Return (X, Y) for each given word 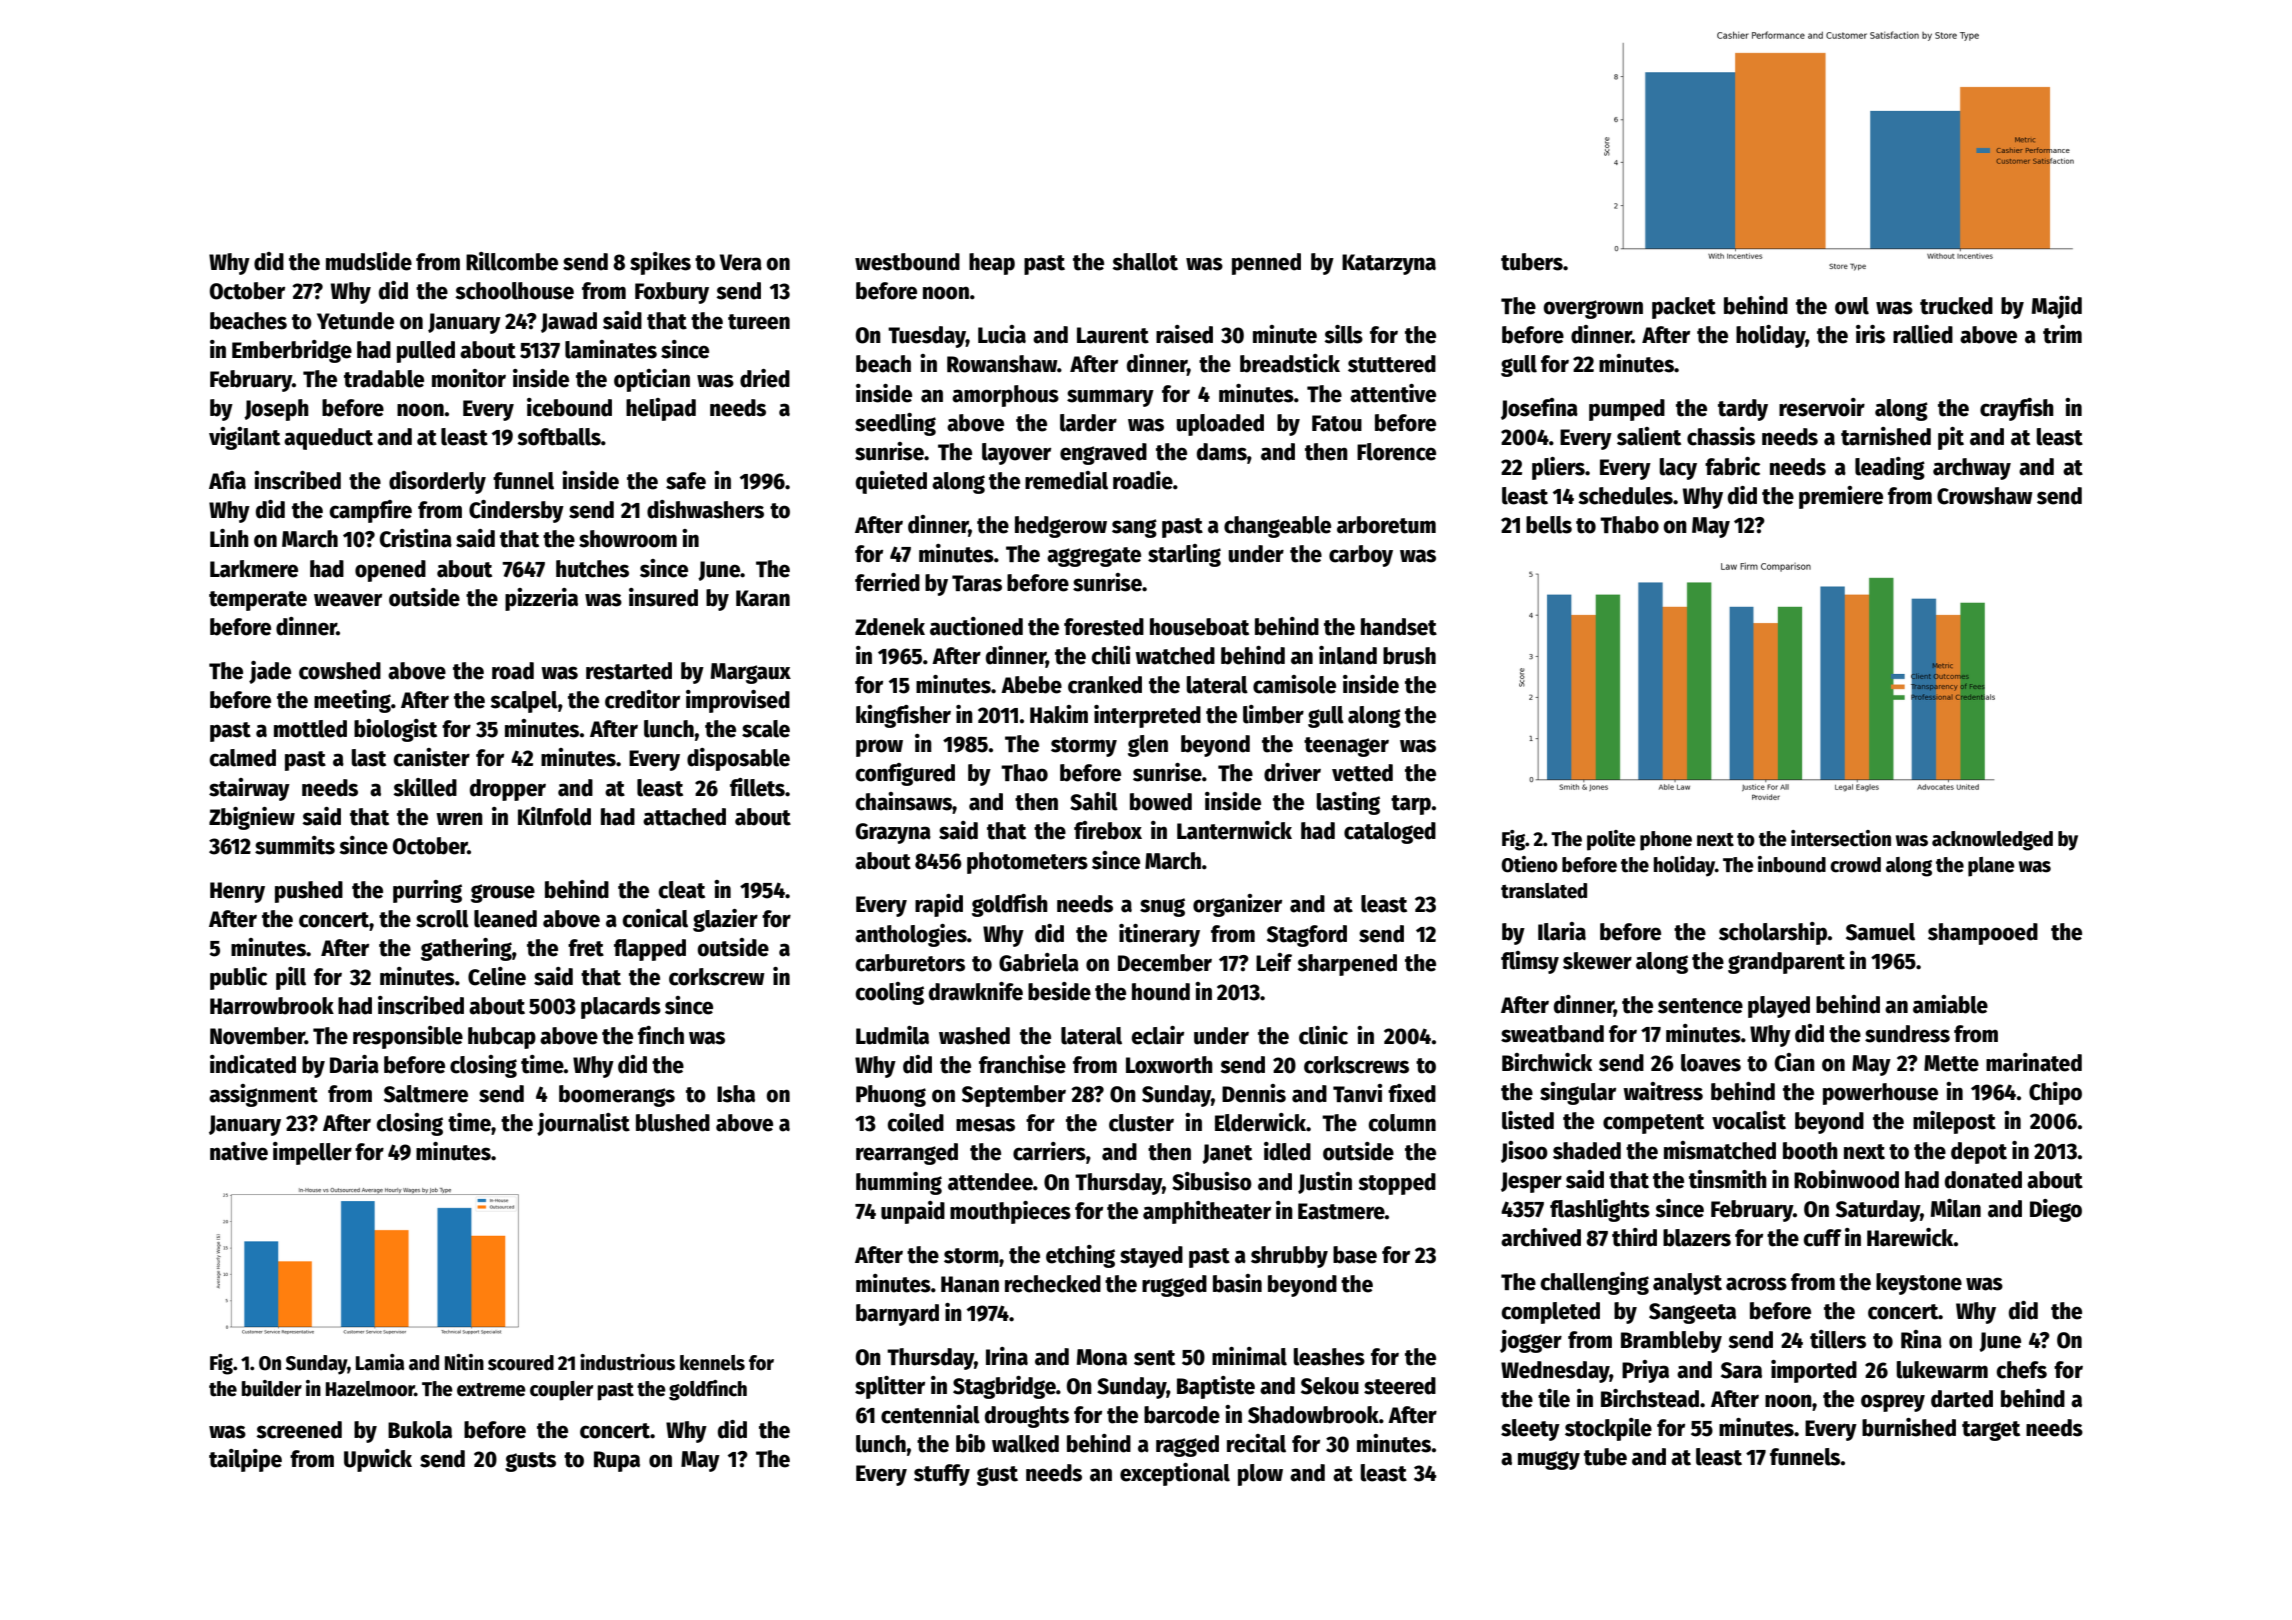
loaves (1711, 1063)
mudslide (369, 261)
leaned (505, 919)
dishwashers (705, 509)
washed (974, 1036)
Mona (1102, 1357)
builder (272, 1388)
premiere (1841, 497)
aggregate (1094, 557)
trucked (1956, 306)
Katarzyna (1389, 264)
